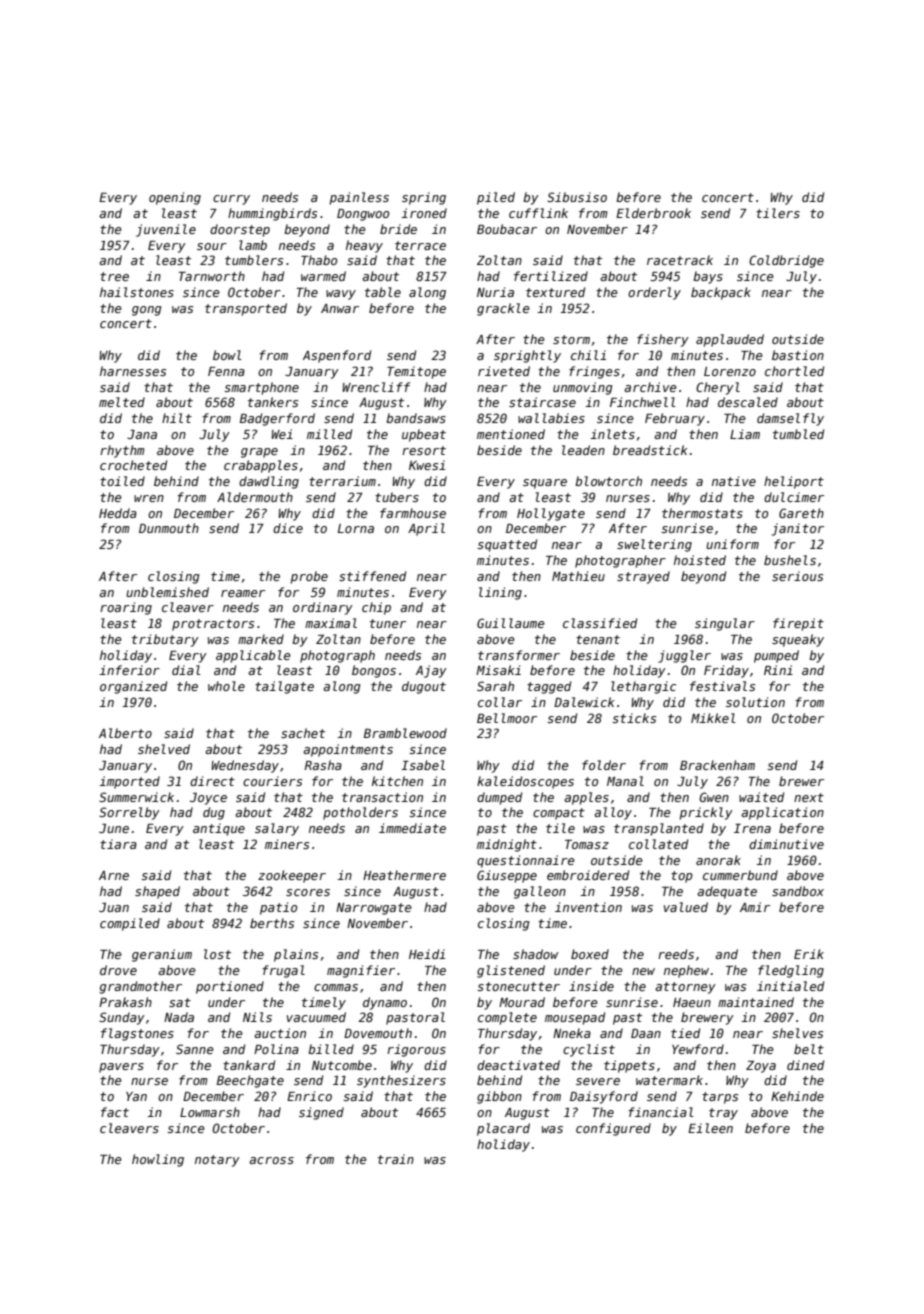 The height and width of the page is (1314, 924). Describe the element at coordinates (372, 576) in the page. I see `stiffened` at that location.
